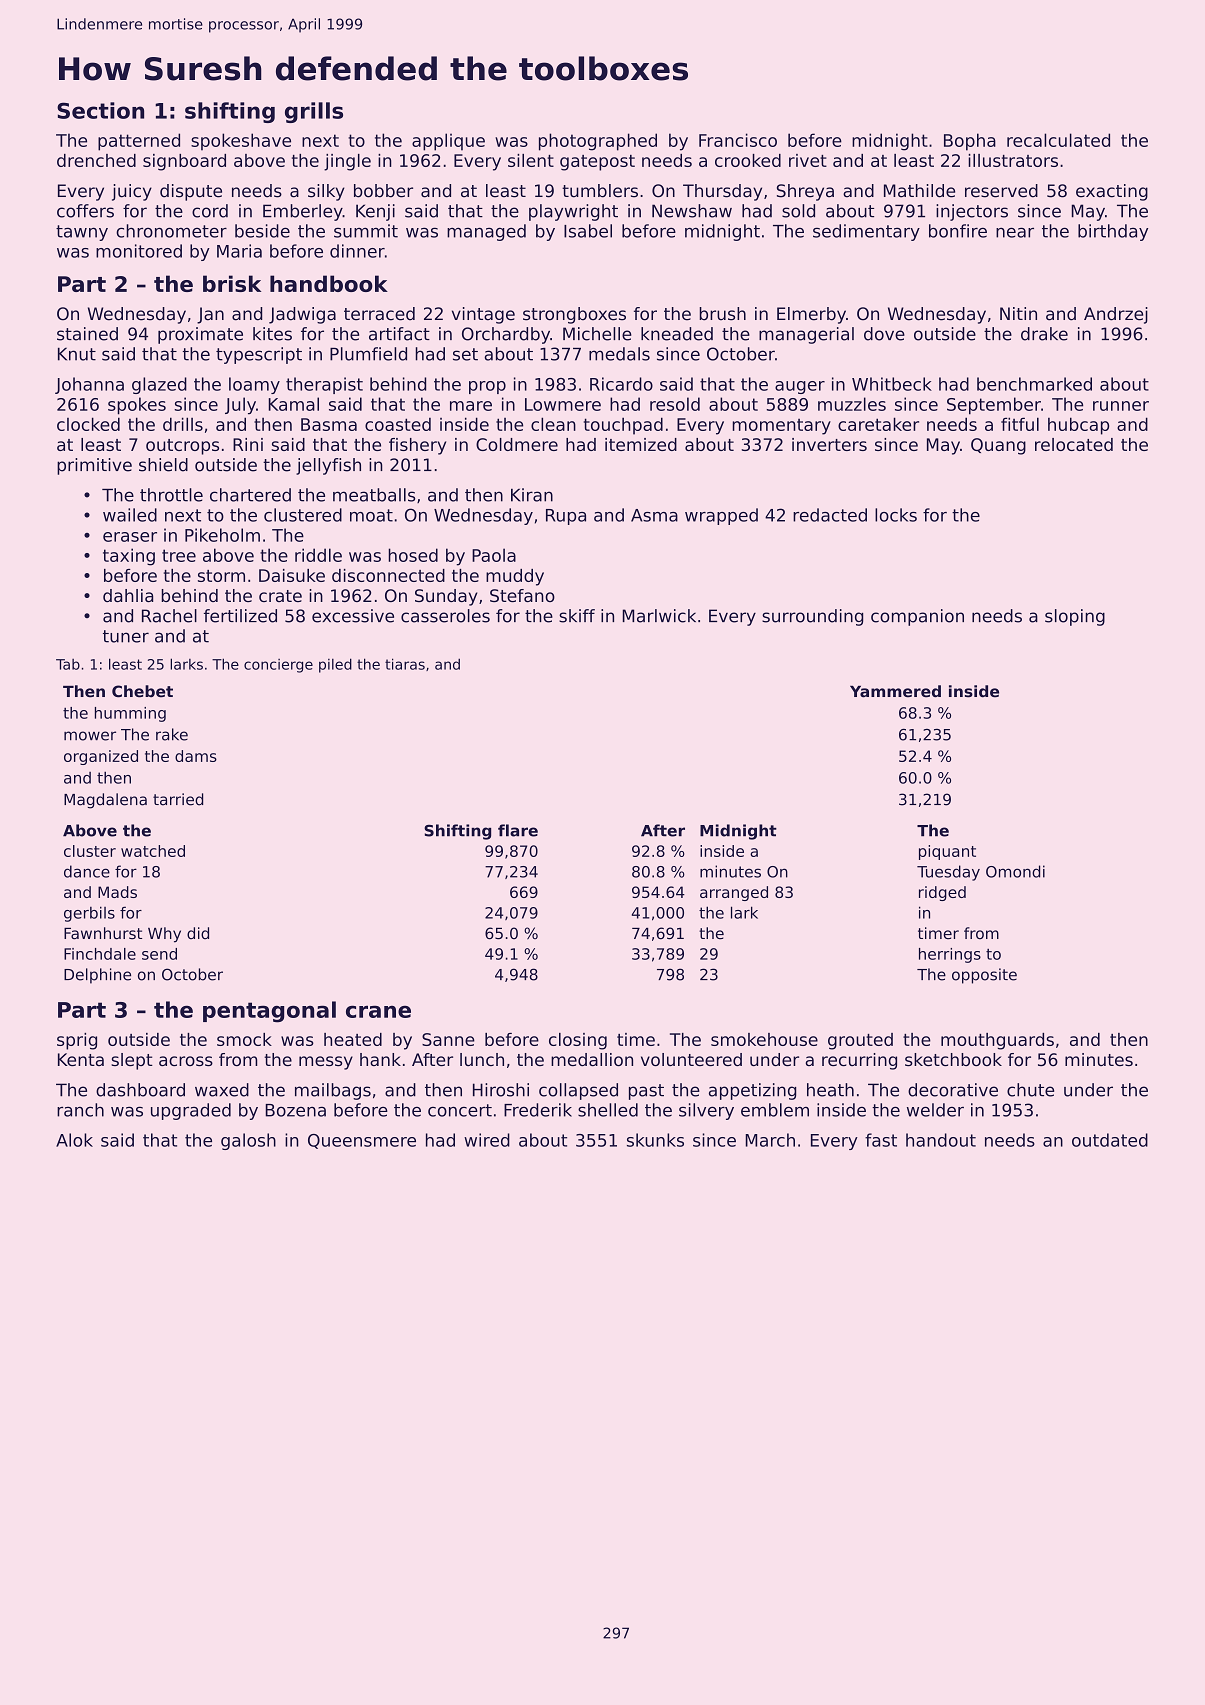 The image size is (1205, 1705). Describe the element at coordinates (487, 387) in the screenshot. I see `prop` at that location.
